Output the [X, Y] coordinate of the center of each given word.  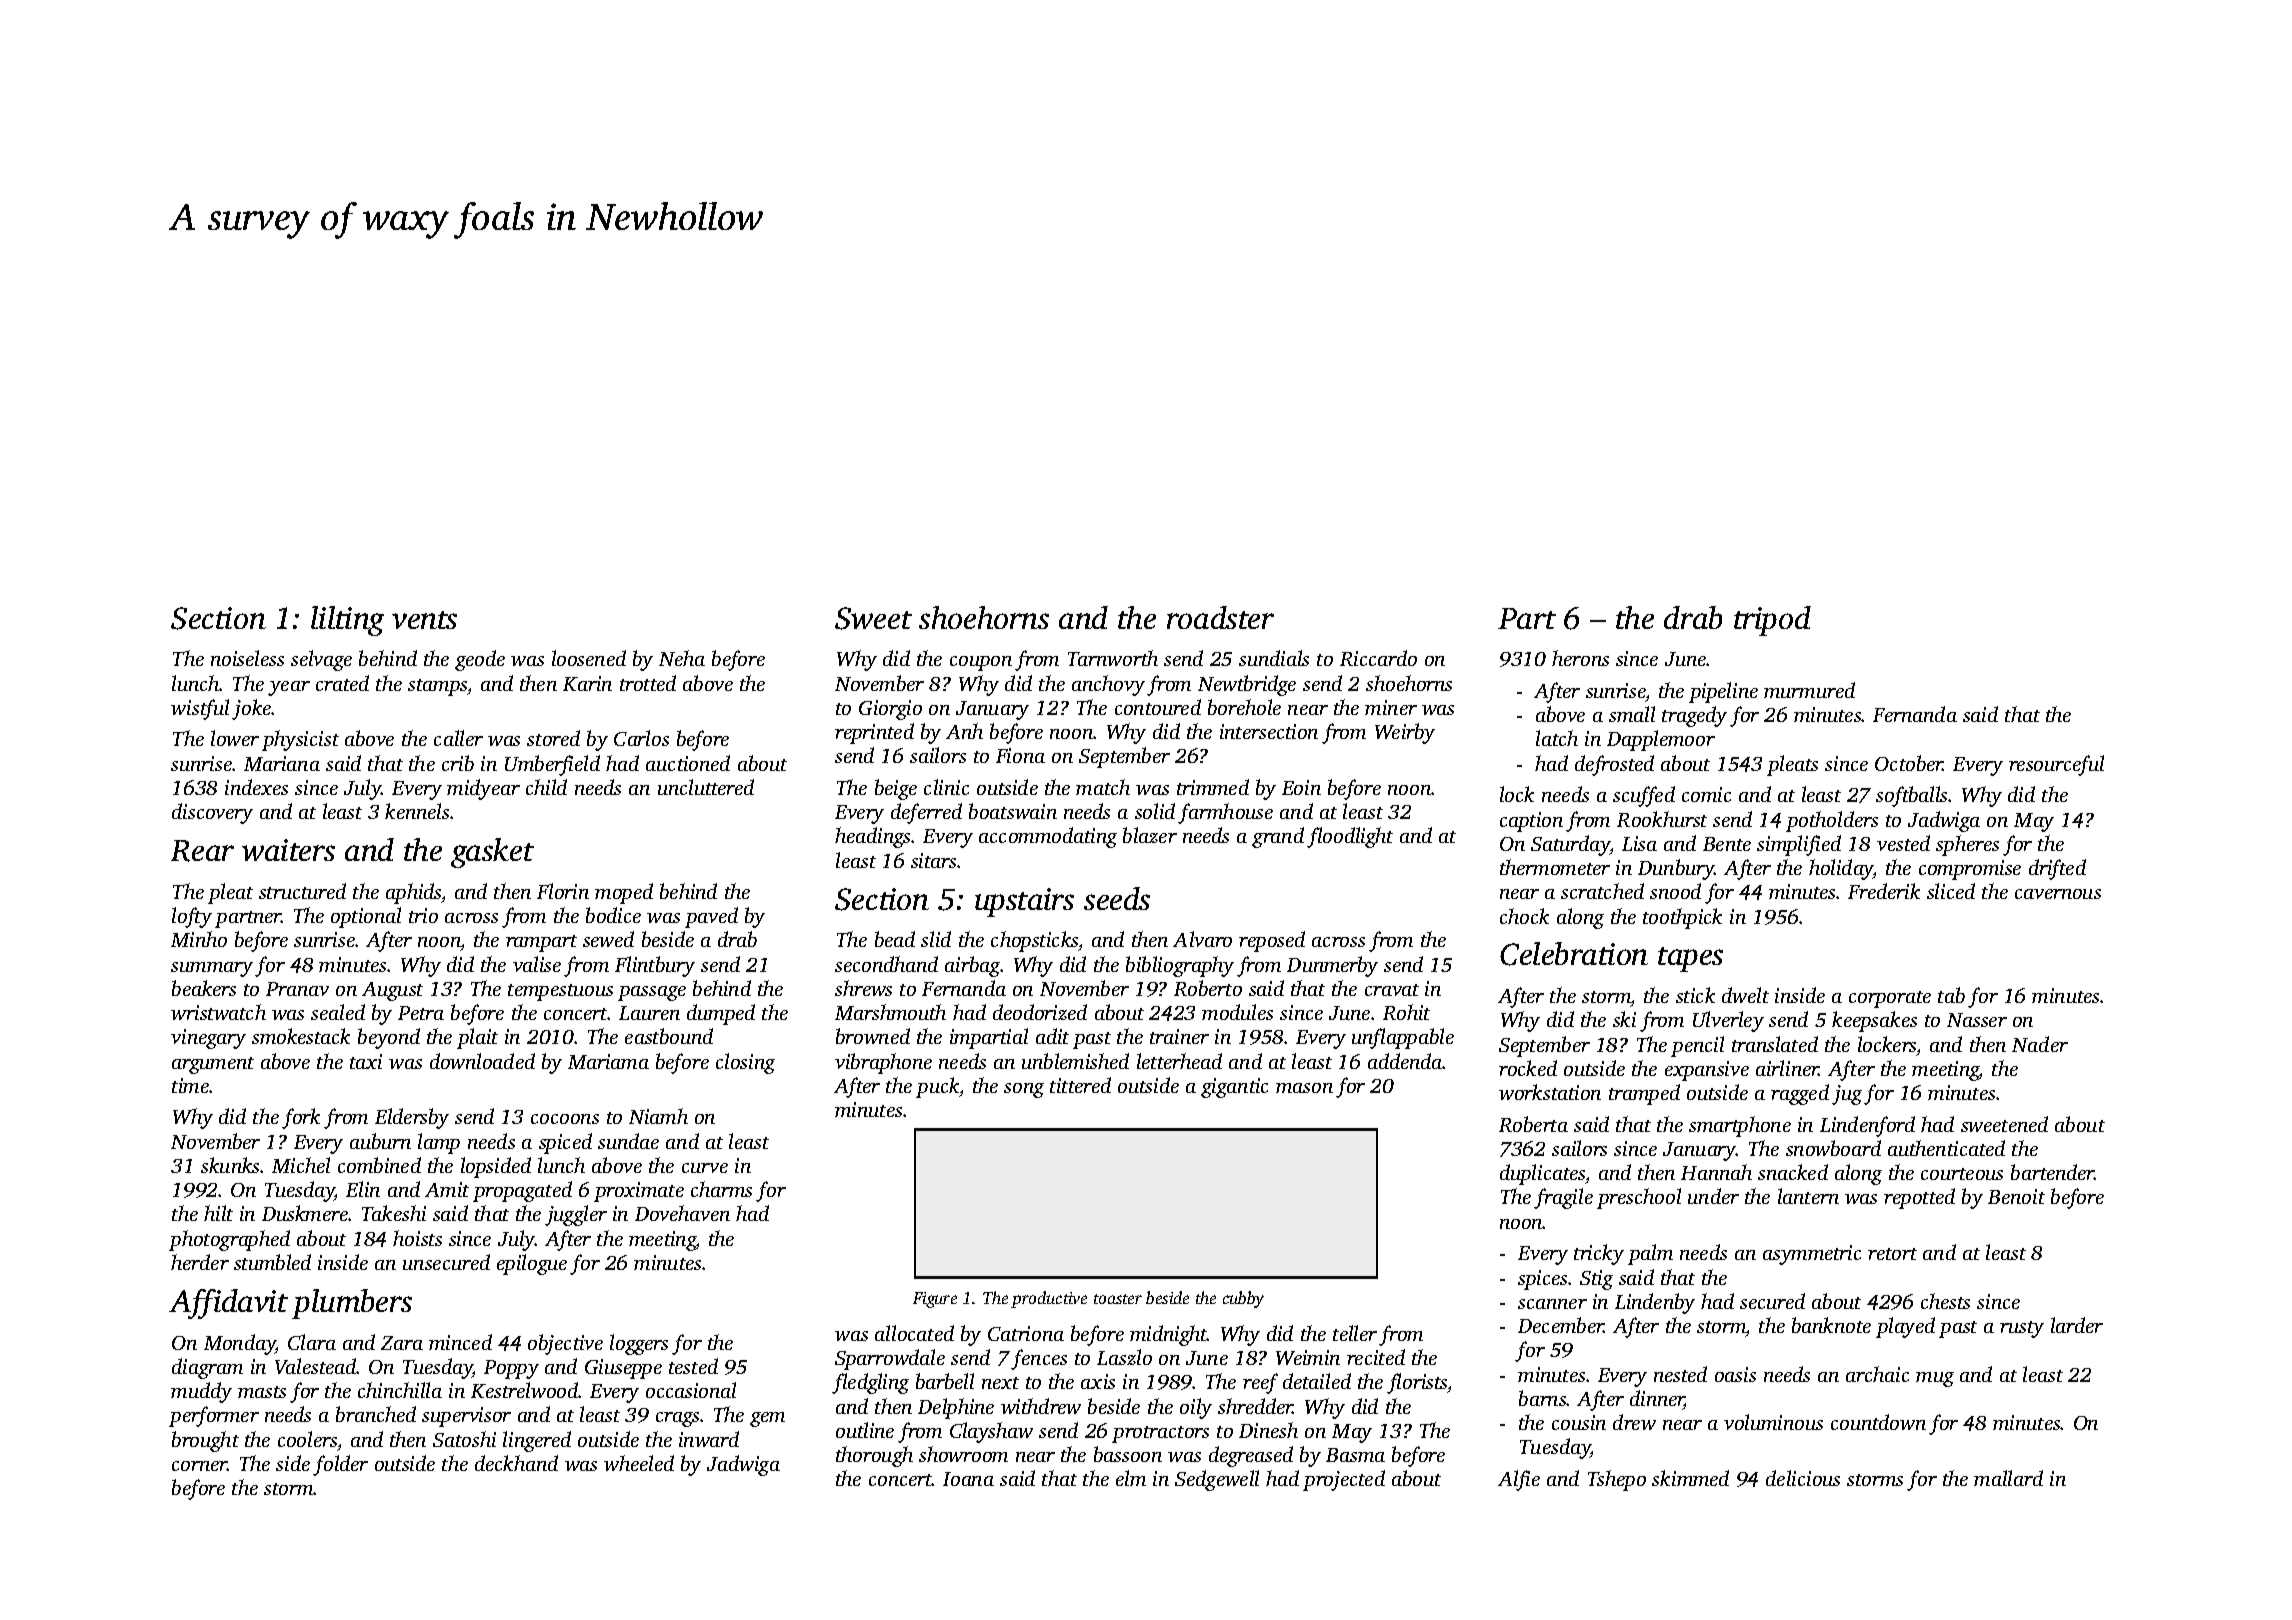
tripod [1772, 621]
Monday [240, 1344]
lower [235, 738]
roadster [1220, 617]
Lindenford [1867, 1126]
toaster [1118, 1299]
